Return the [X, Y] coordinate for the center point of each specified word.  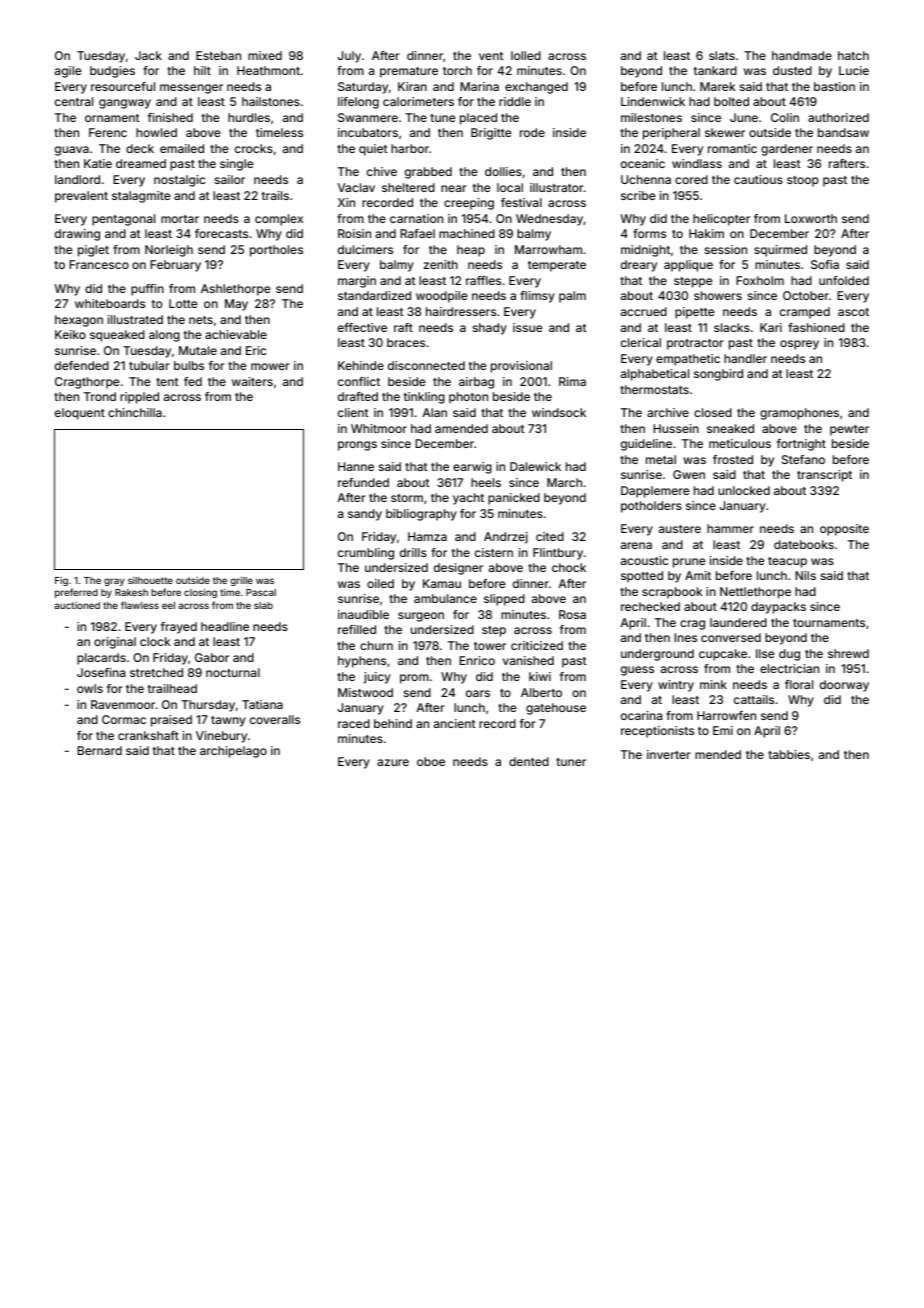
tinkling [424, 398]
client [353, 412]
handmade [802, 55]
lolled [526, 55]
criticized [537, 645]
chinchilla [135, 412]
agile [68, 72]
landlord [77, 179]
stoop [803, 181]
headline [225, 626]
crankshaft [148, 735]
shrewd [848, 653]
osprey [799, 345]
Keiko [70, 334]
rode [532, 132]
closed [713, 412]
